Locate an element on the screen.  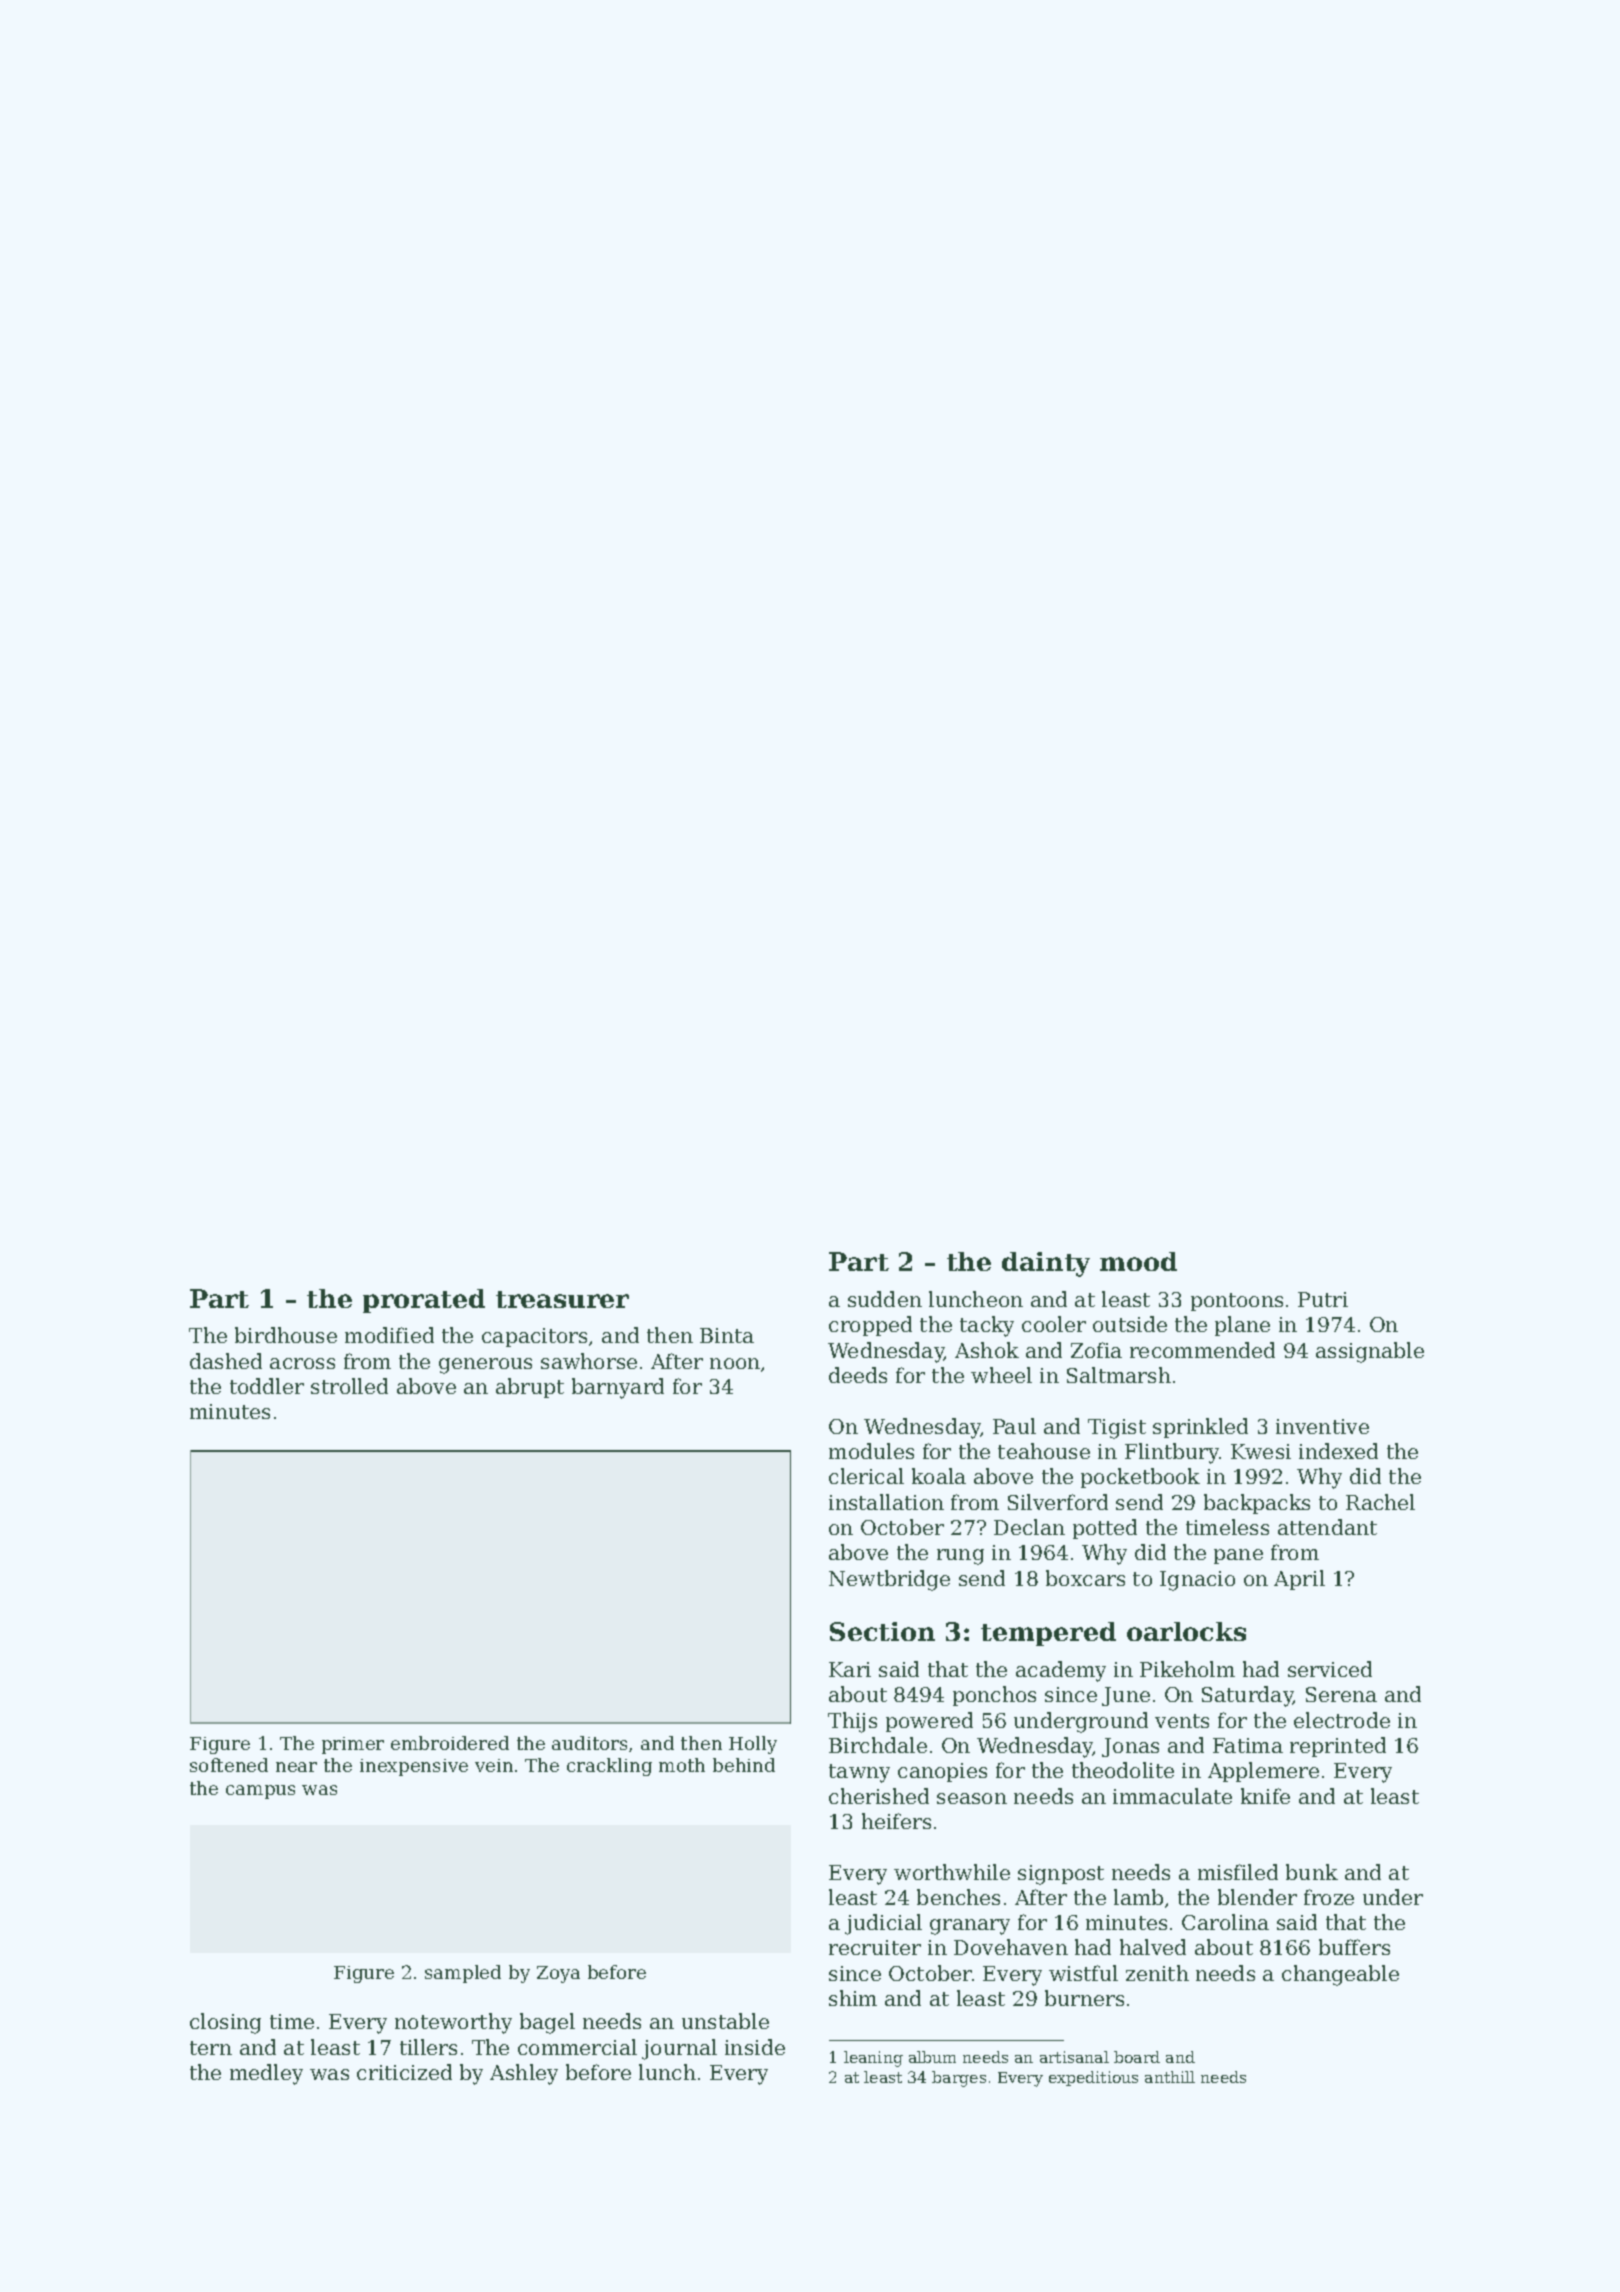
assignable is located at coordinates (1370, 1352).
